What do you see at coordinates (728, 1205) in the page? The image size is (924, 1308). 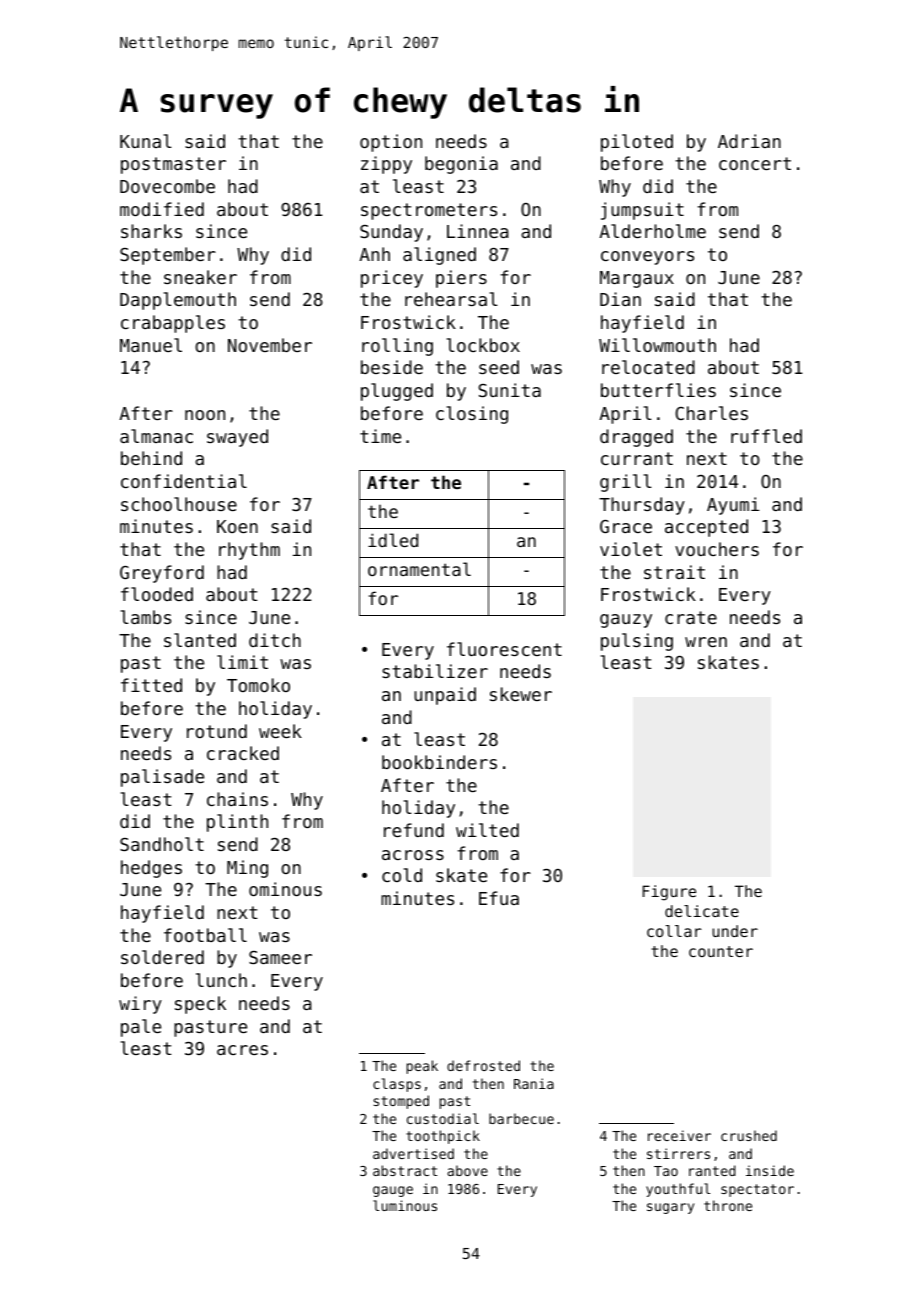 I see `throne` at bounding box center [728, 1205].
